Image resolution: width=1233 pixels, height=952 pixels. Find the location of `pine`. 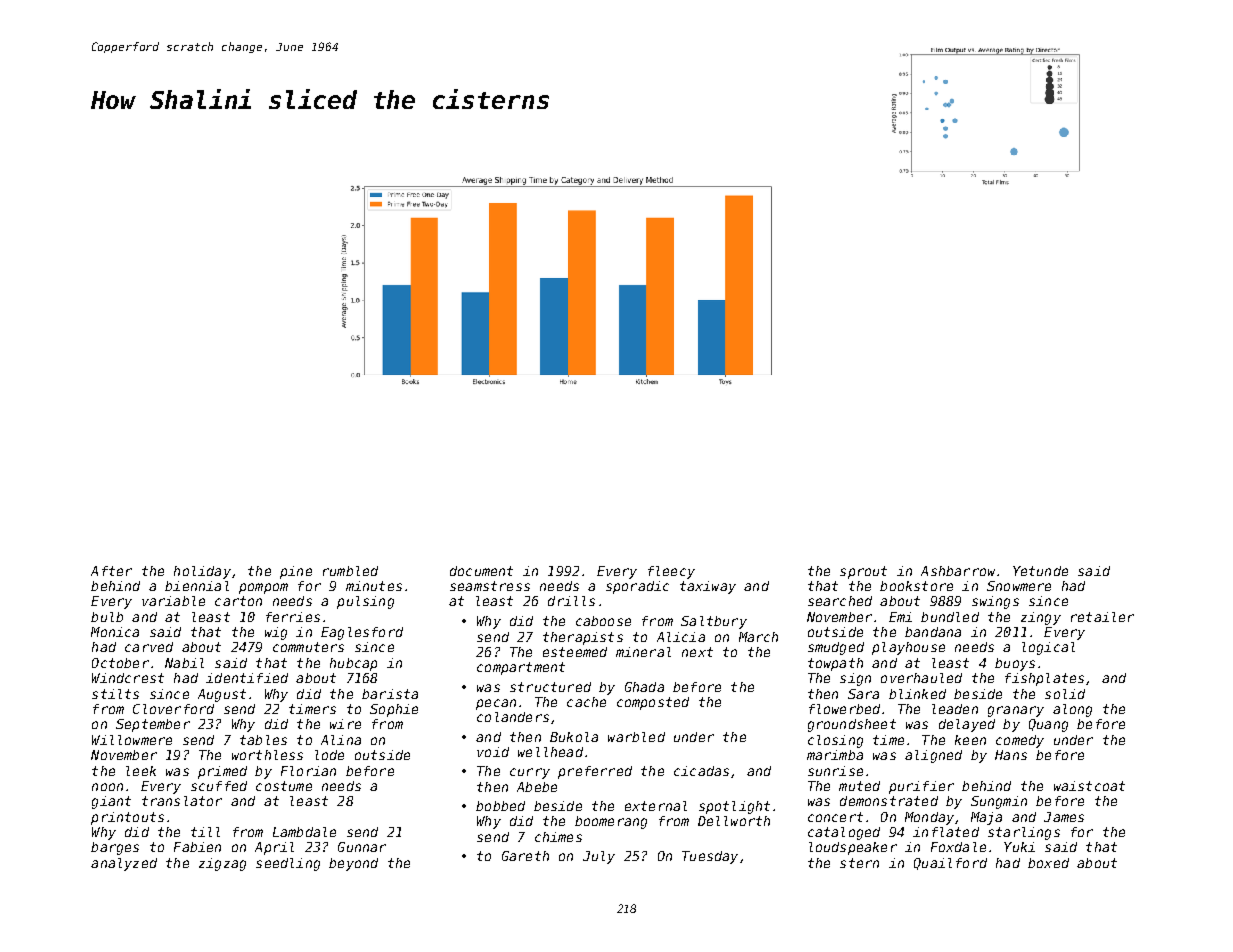

pine is located at coordinates (296, 572).
